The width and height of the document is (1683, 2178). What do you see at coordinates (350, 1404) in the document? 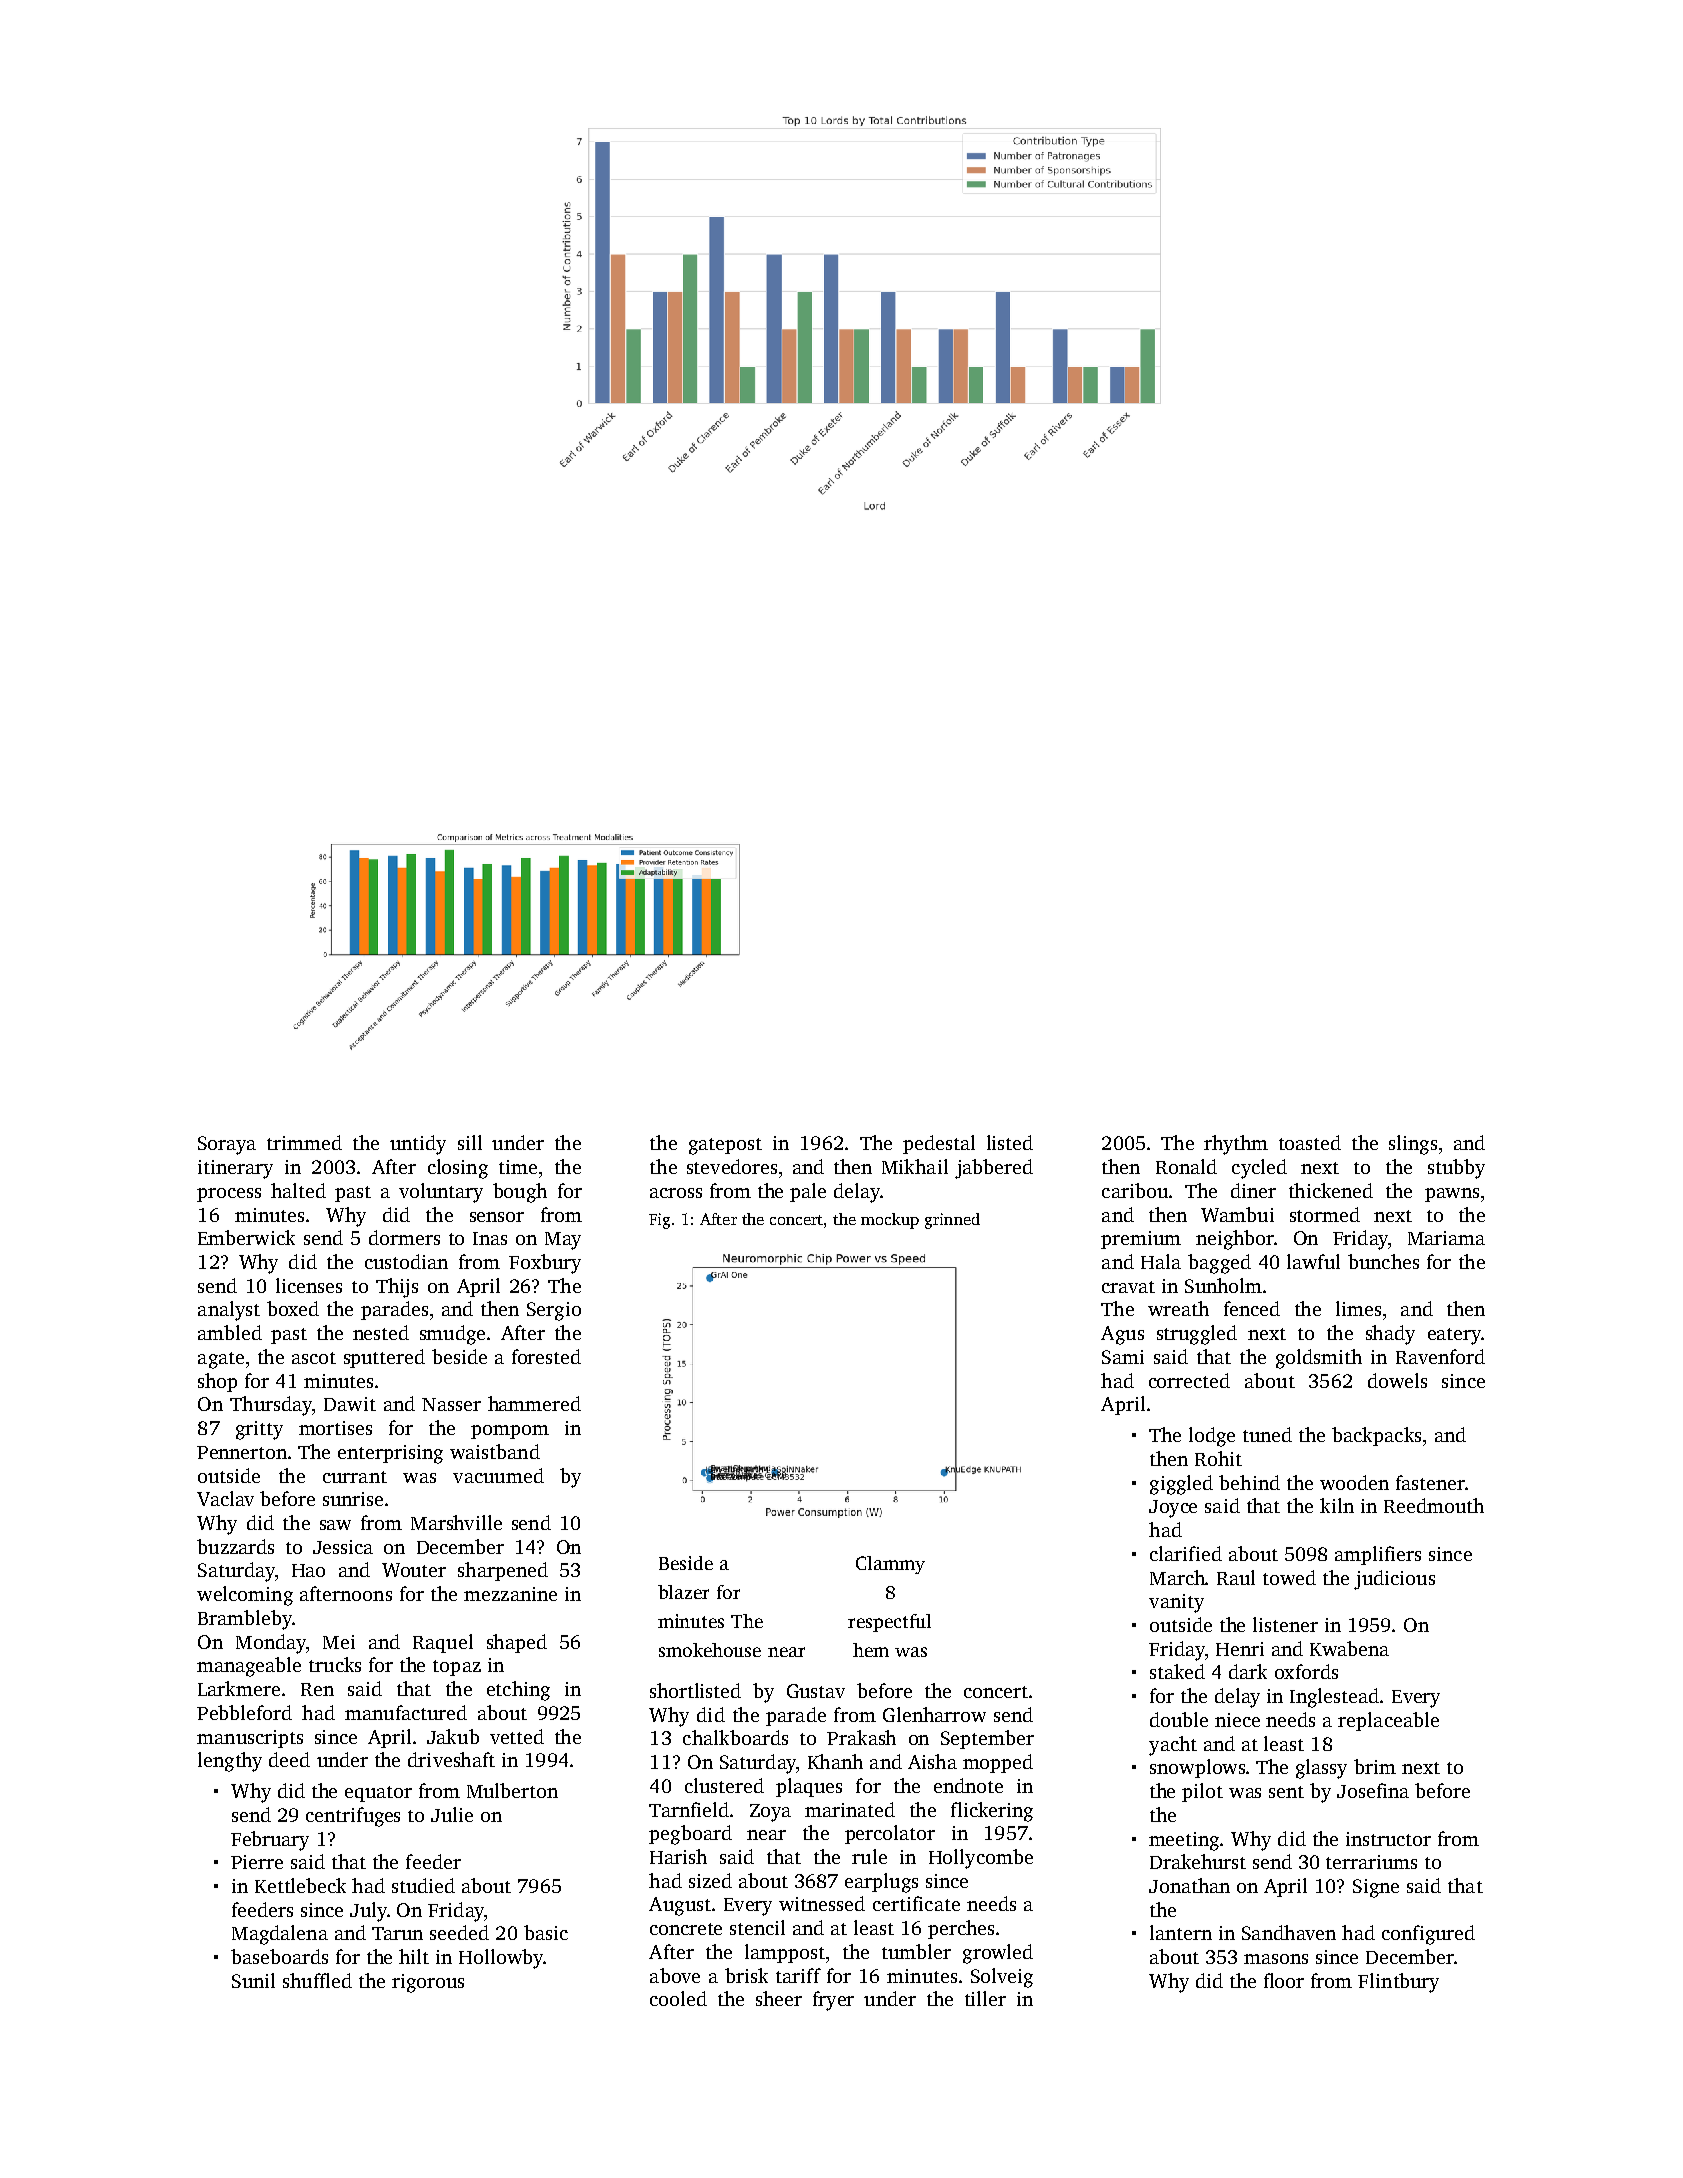
I see `Dawit` at bounding box center [350, 1404].
